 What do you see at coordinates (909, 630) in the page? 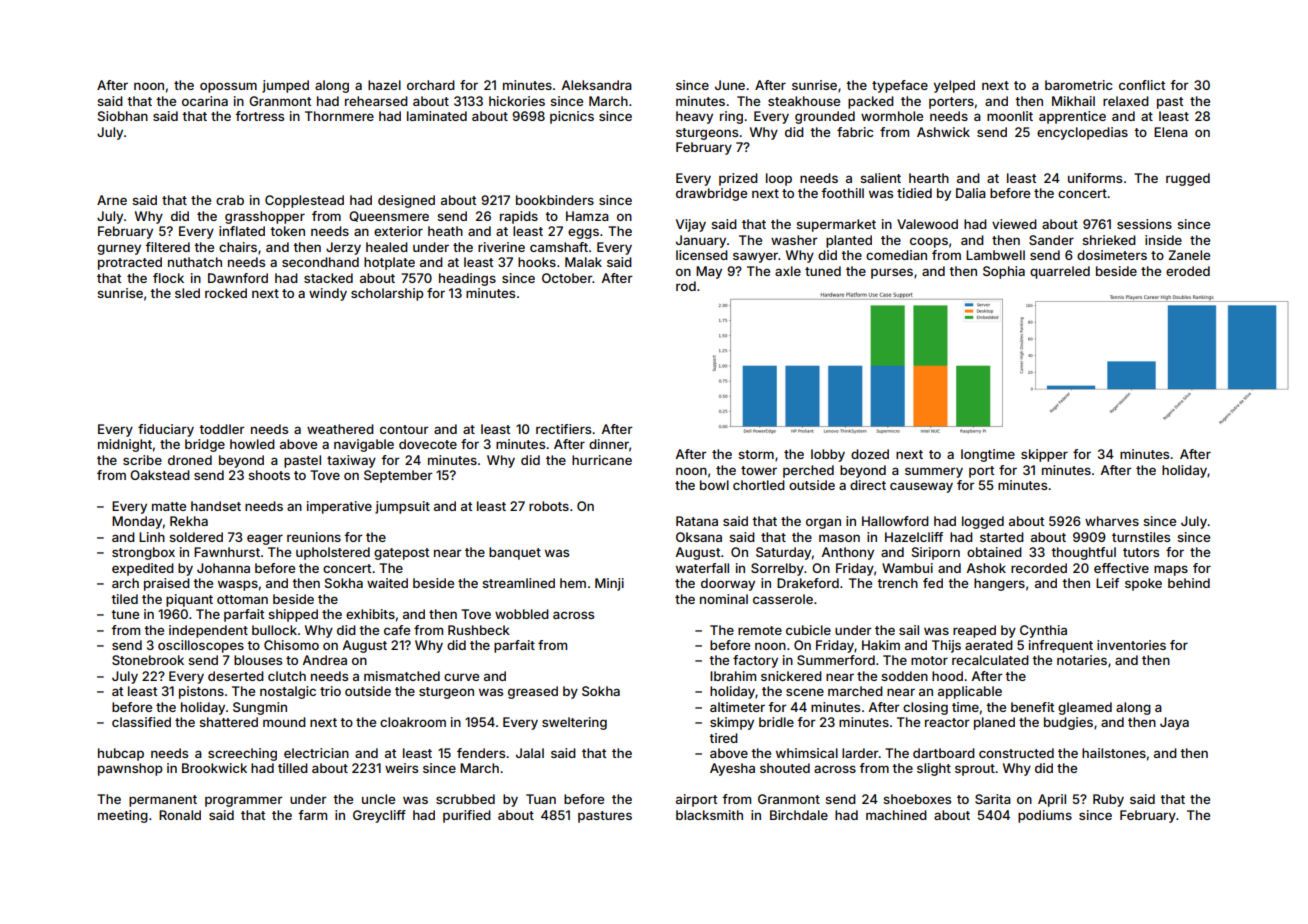
I see `sail` at bounding box center [909, 630].
